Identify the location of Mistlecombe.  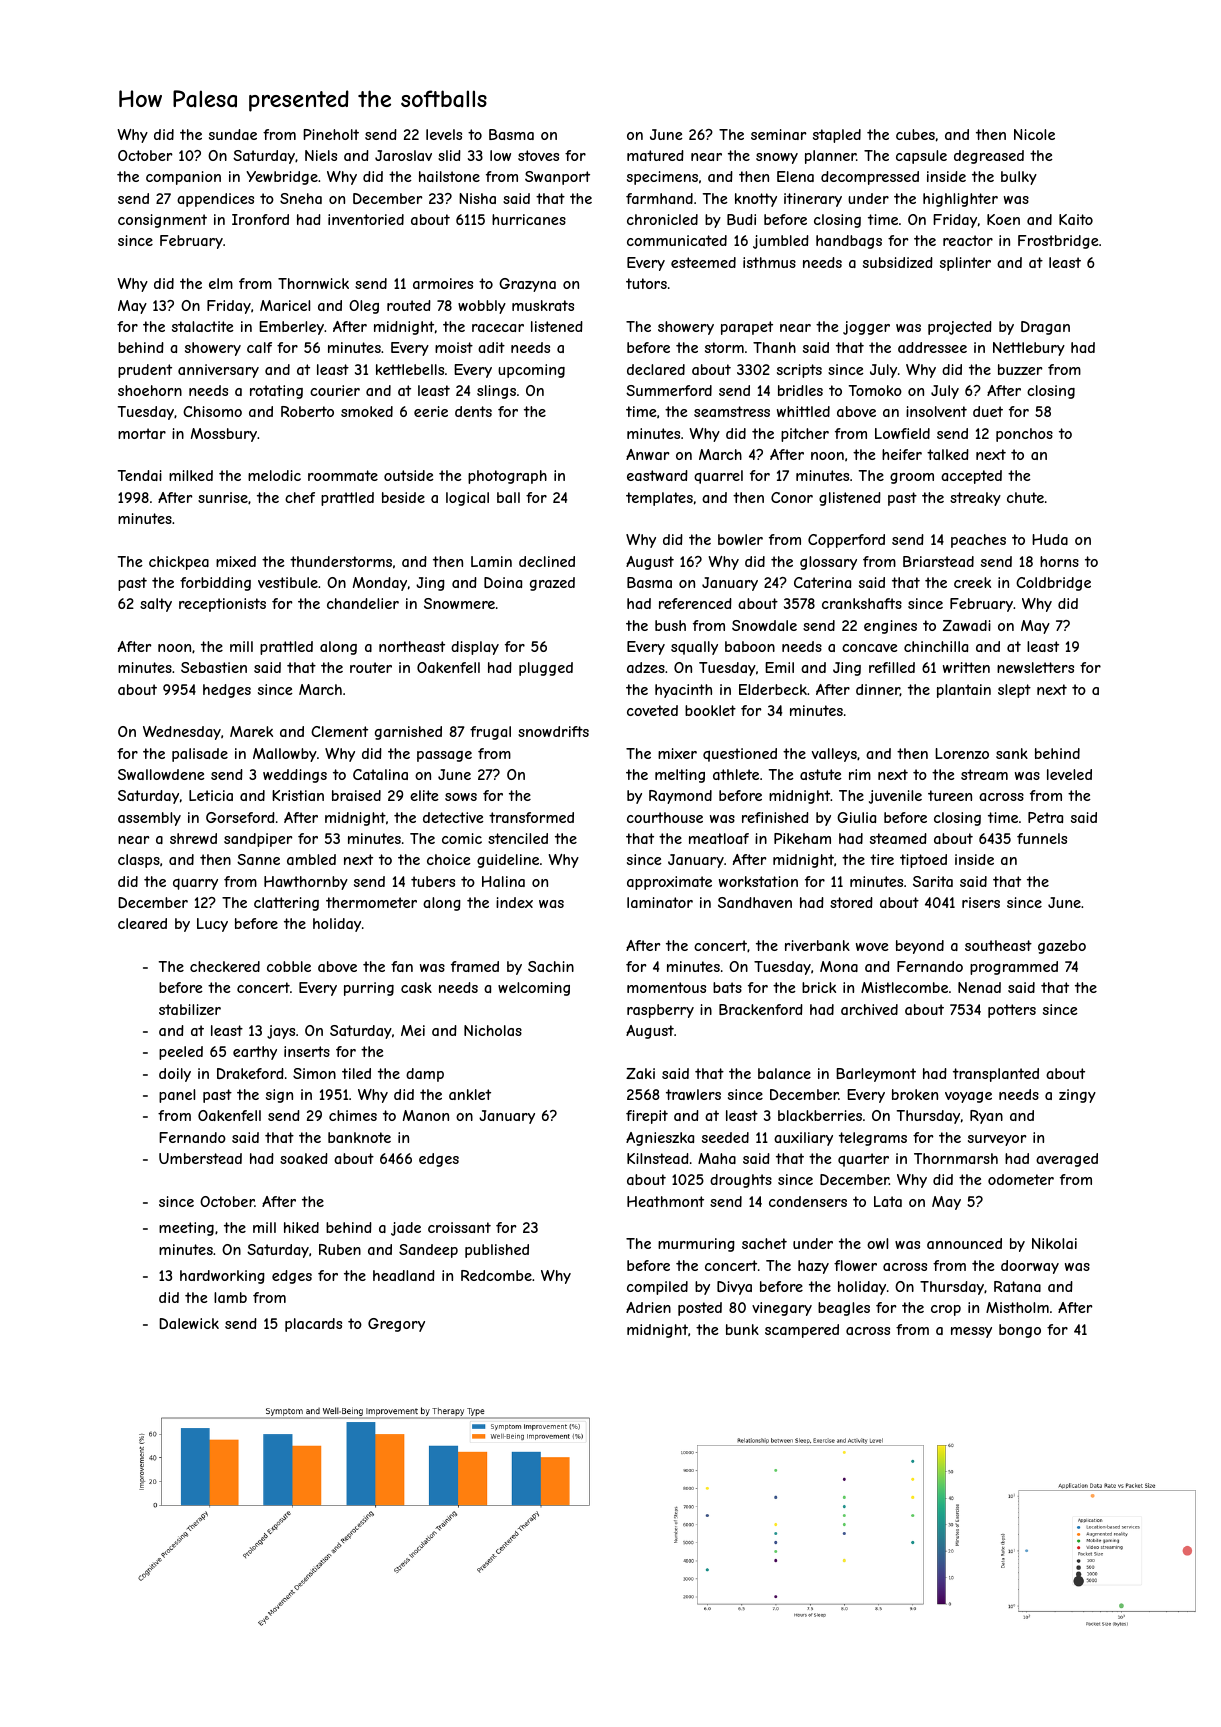
(904, 987).
